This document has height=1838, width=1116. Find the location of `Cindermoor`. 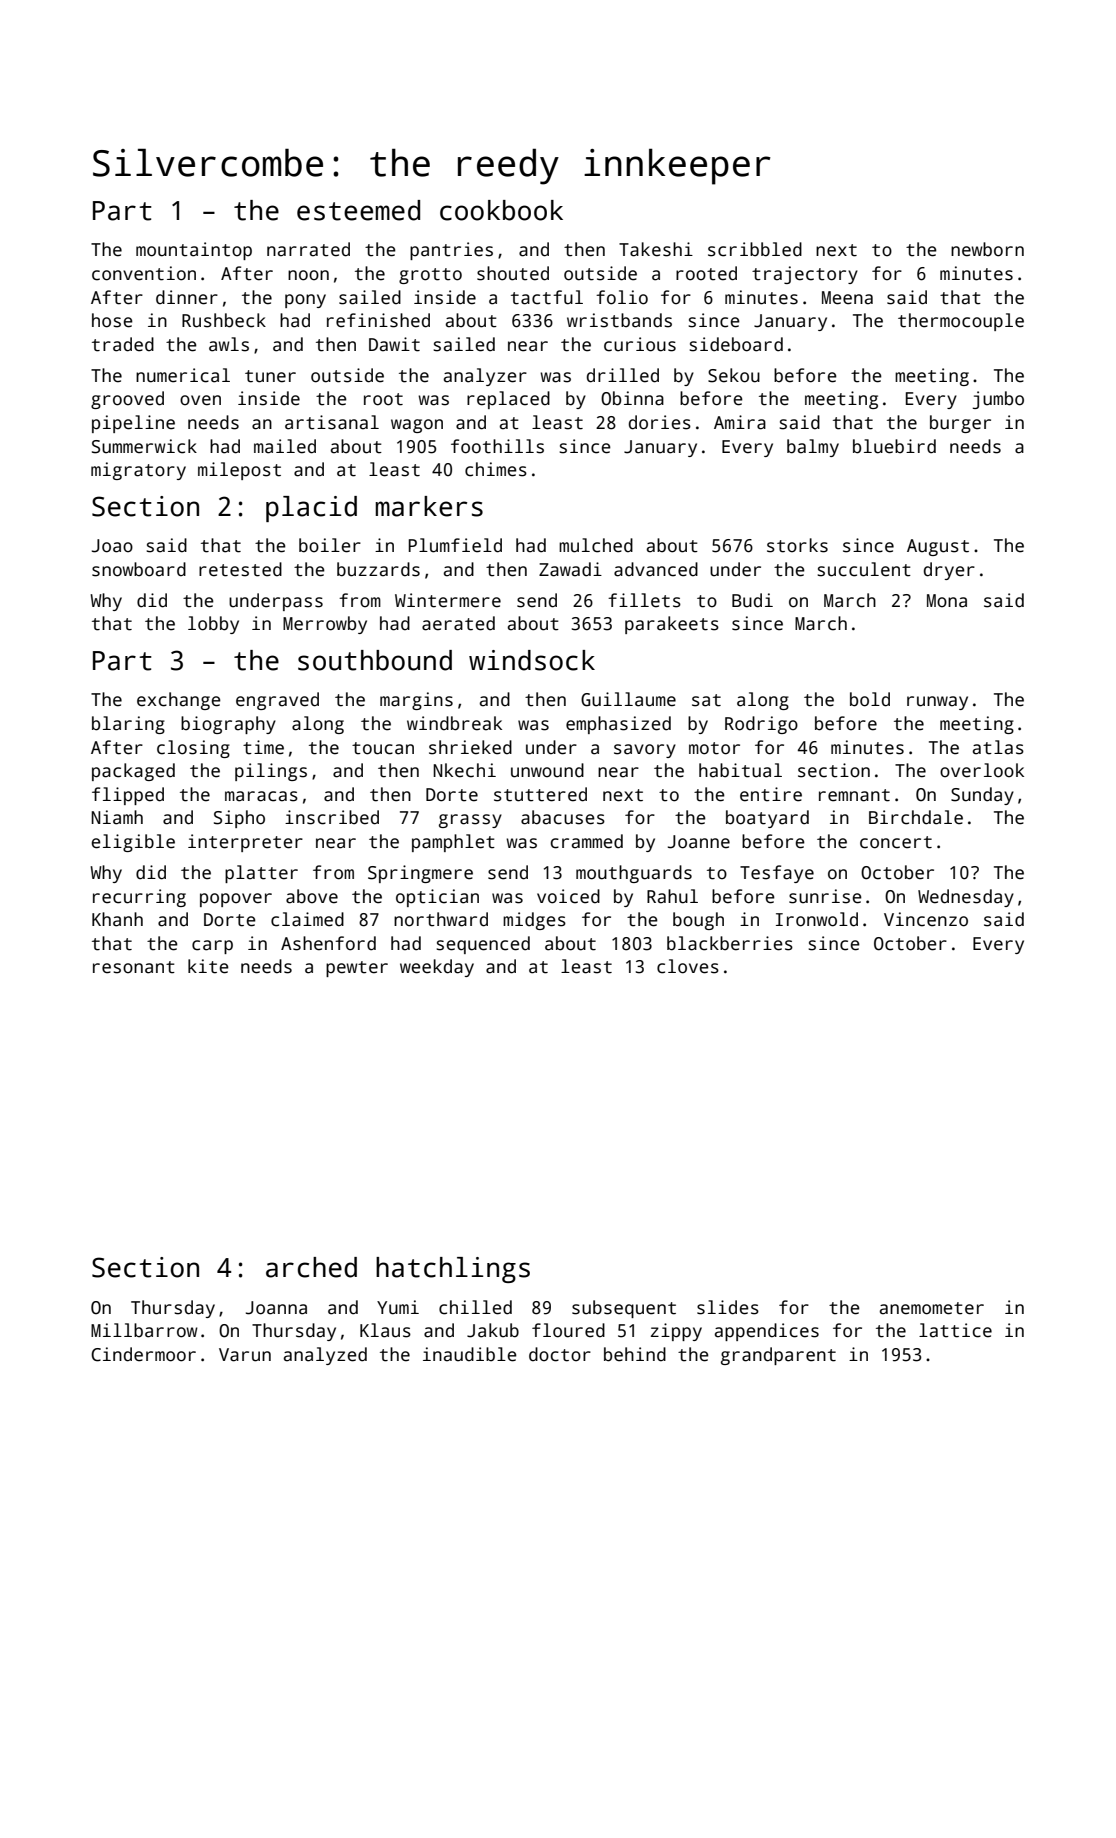

Cindermoor is located at coordinates (143, 1354).
